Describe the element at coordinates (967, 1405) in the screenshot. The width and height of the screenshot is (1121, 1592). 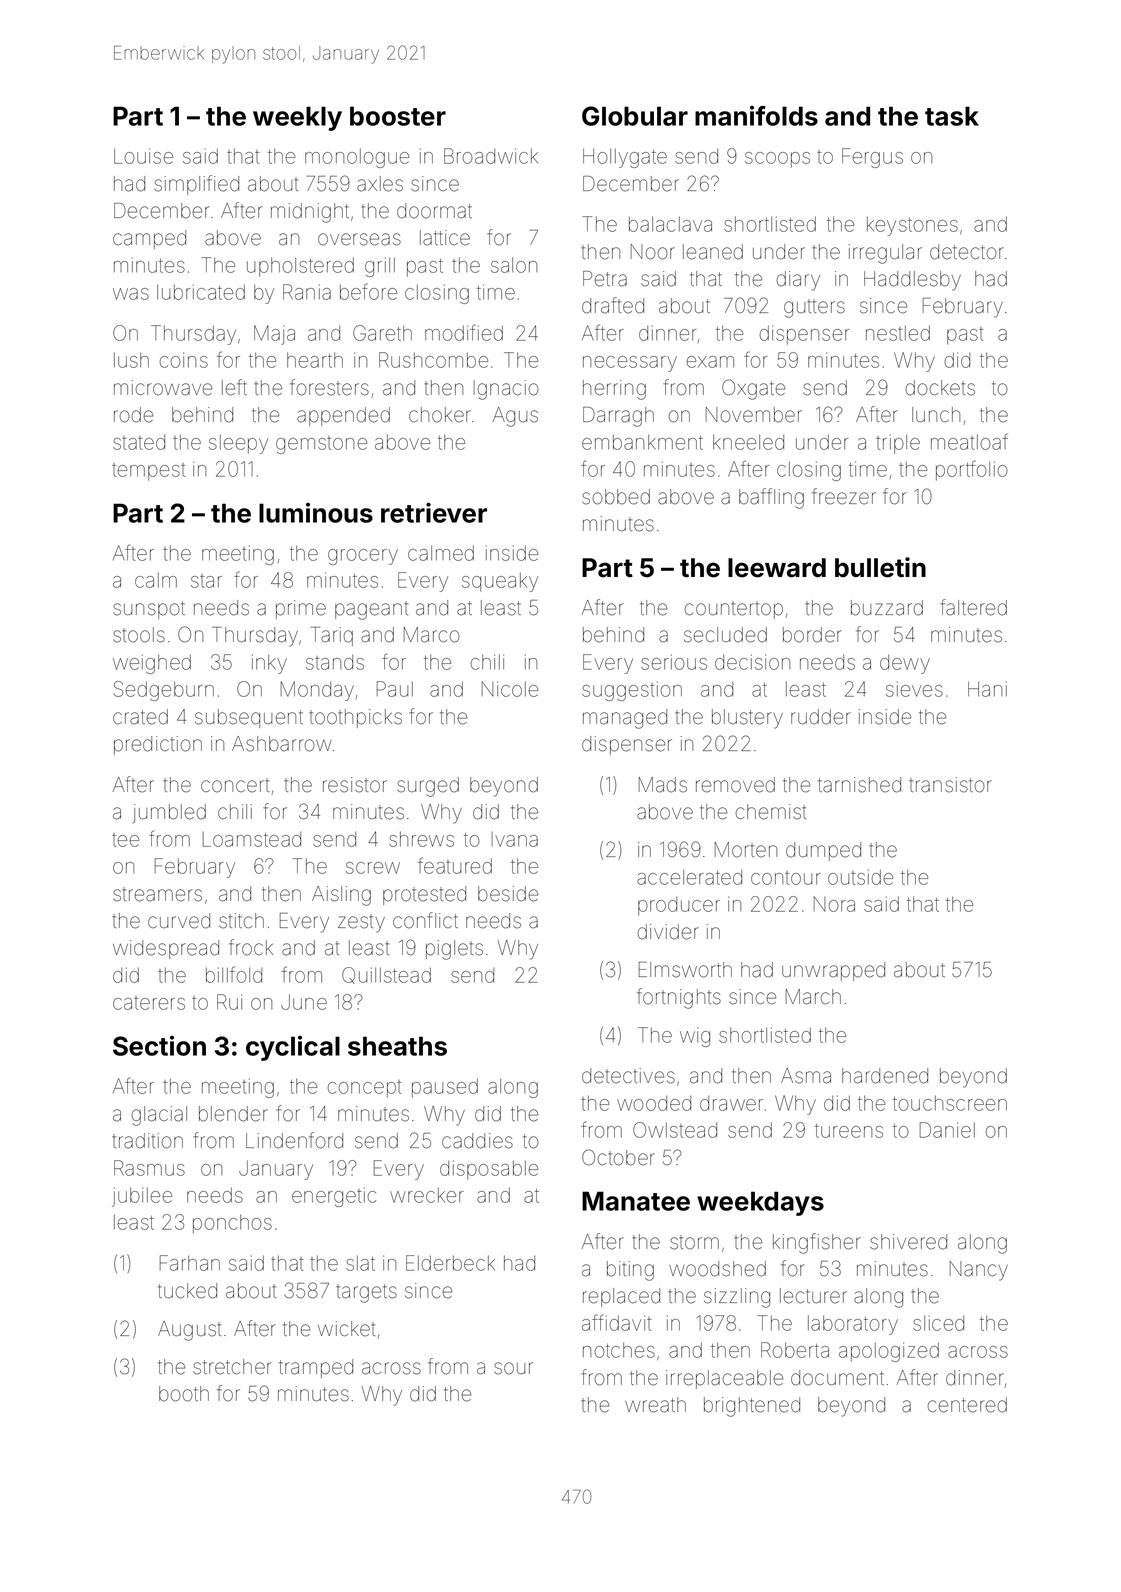
I see `centered` at that location.
